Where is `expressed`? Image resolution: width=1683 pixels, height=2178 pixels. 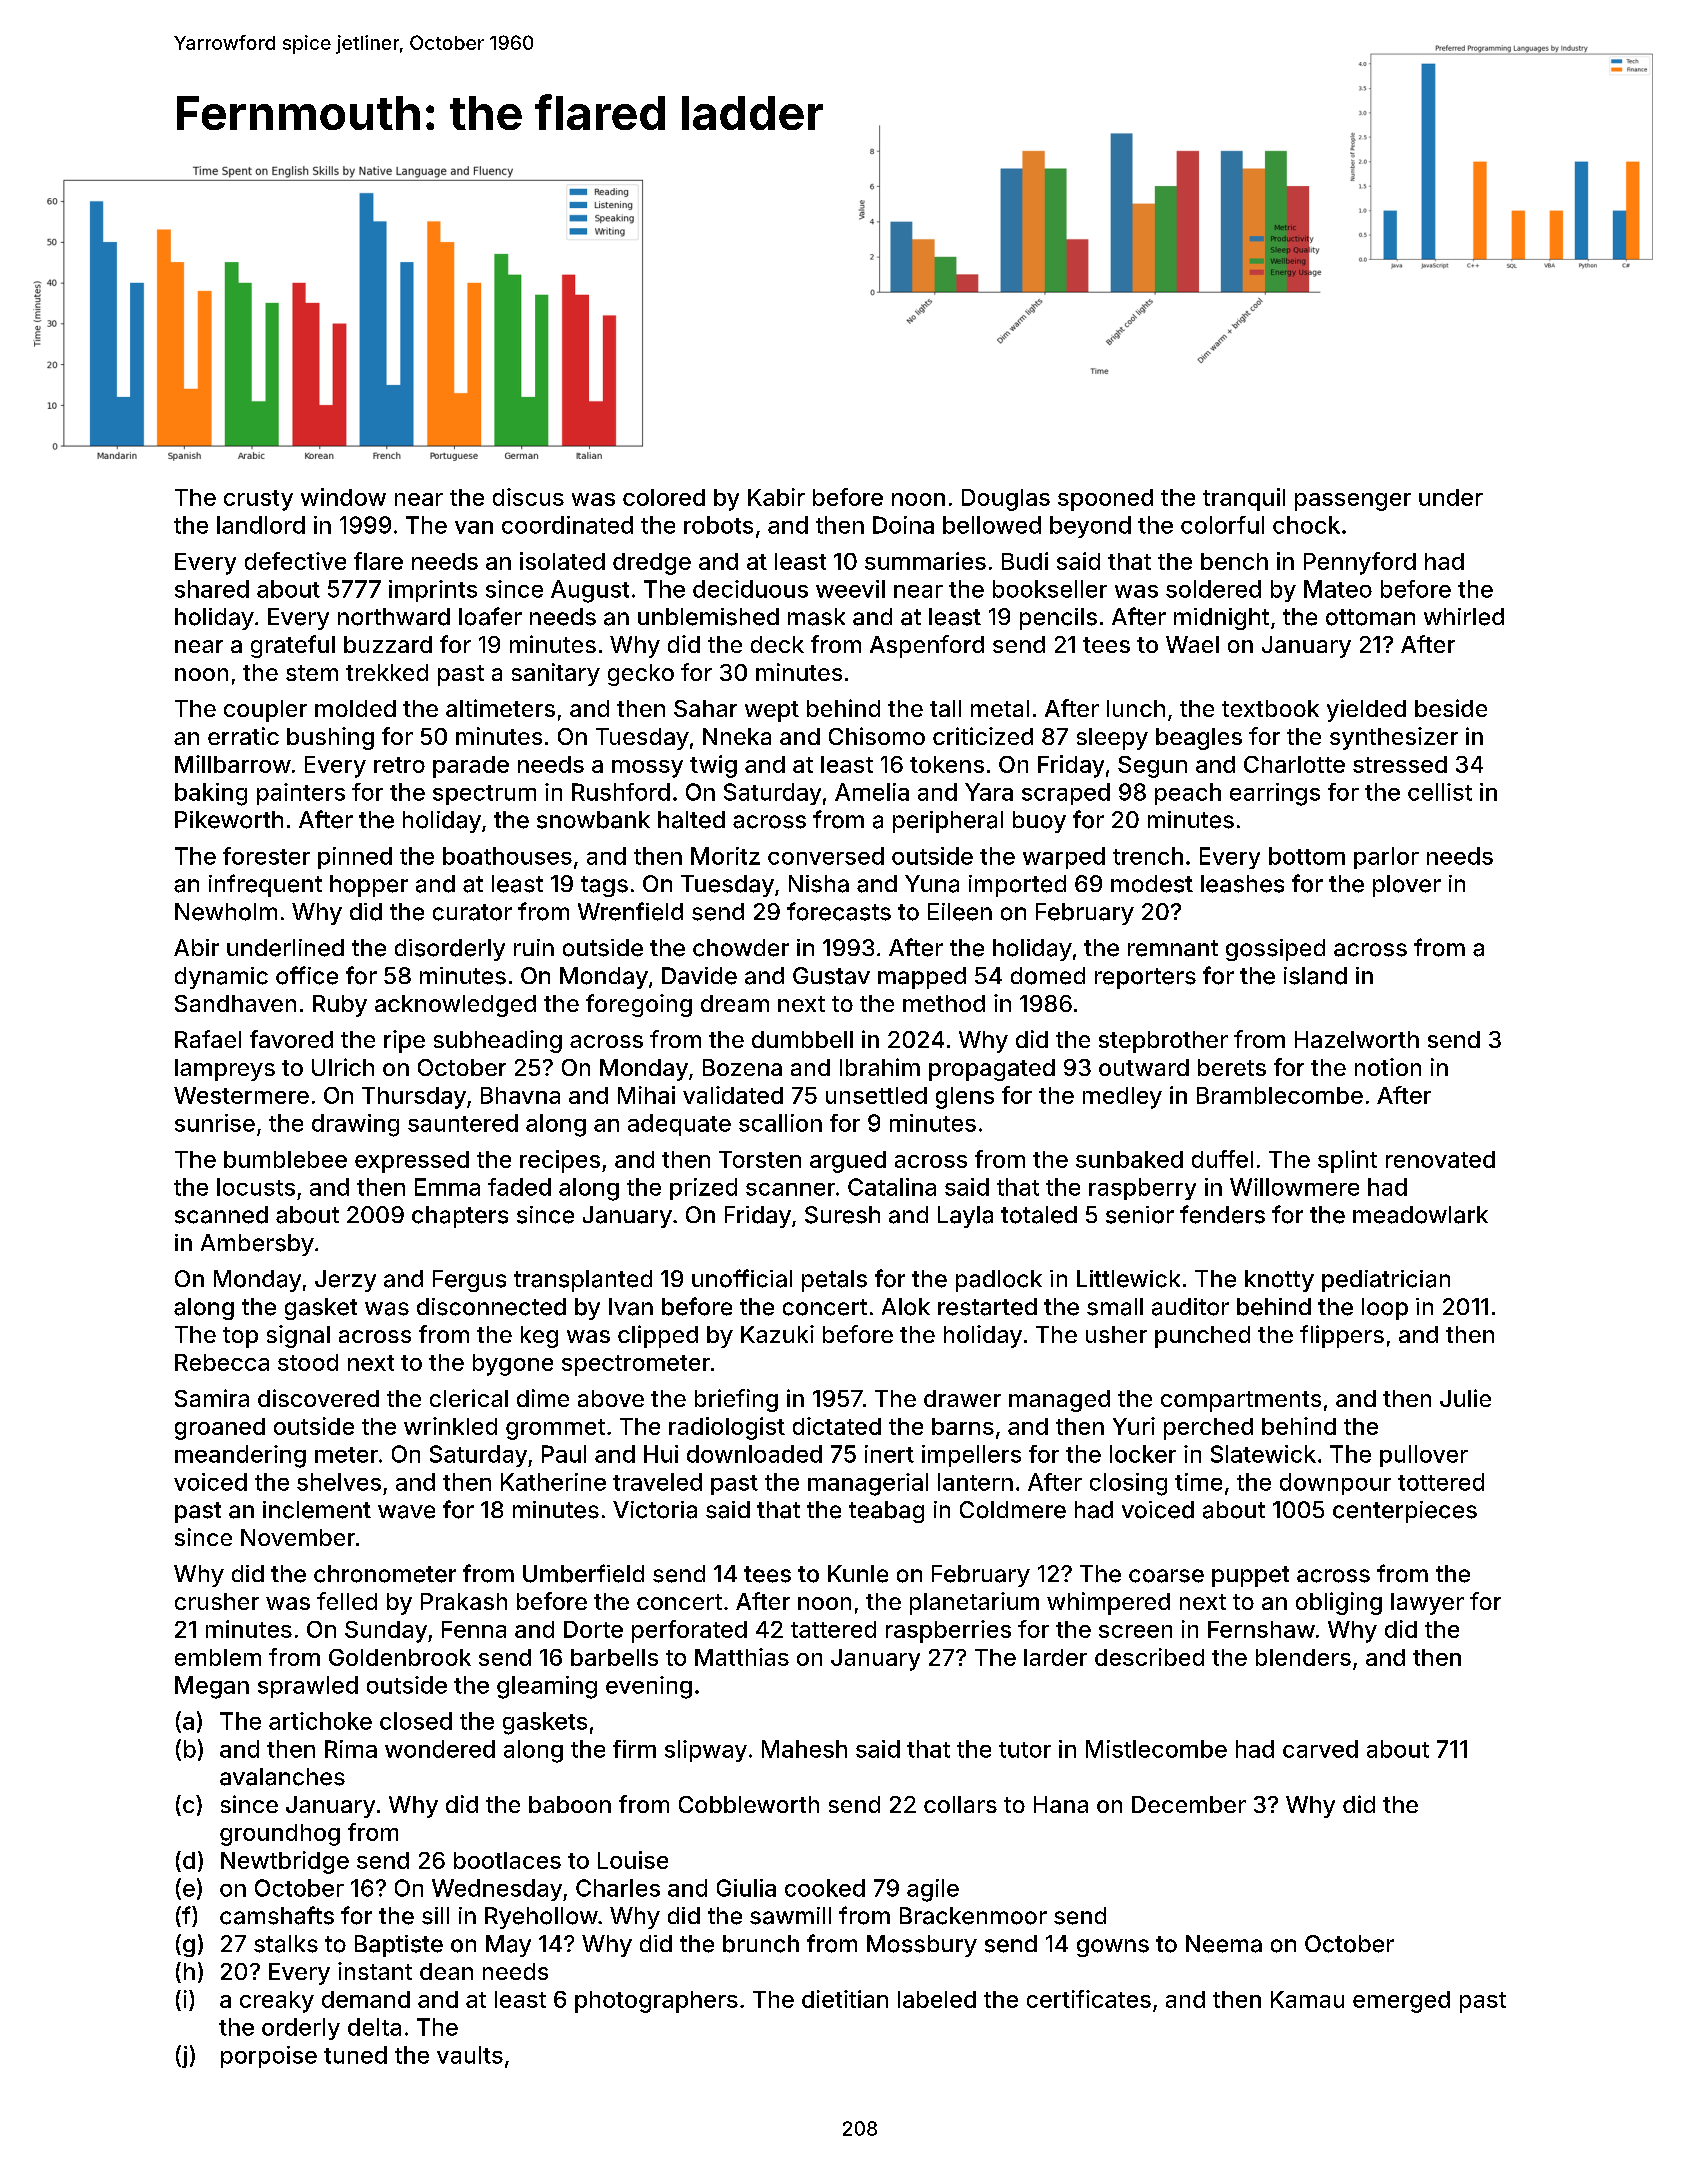 expressed is located at coordinates (412, 1162).
